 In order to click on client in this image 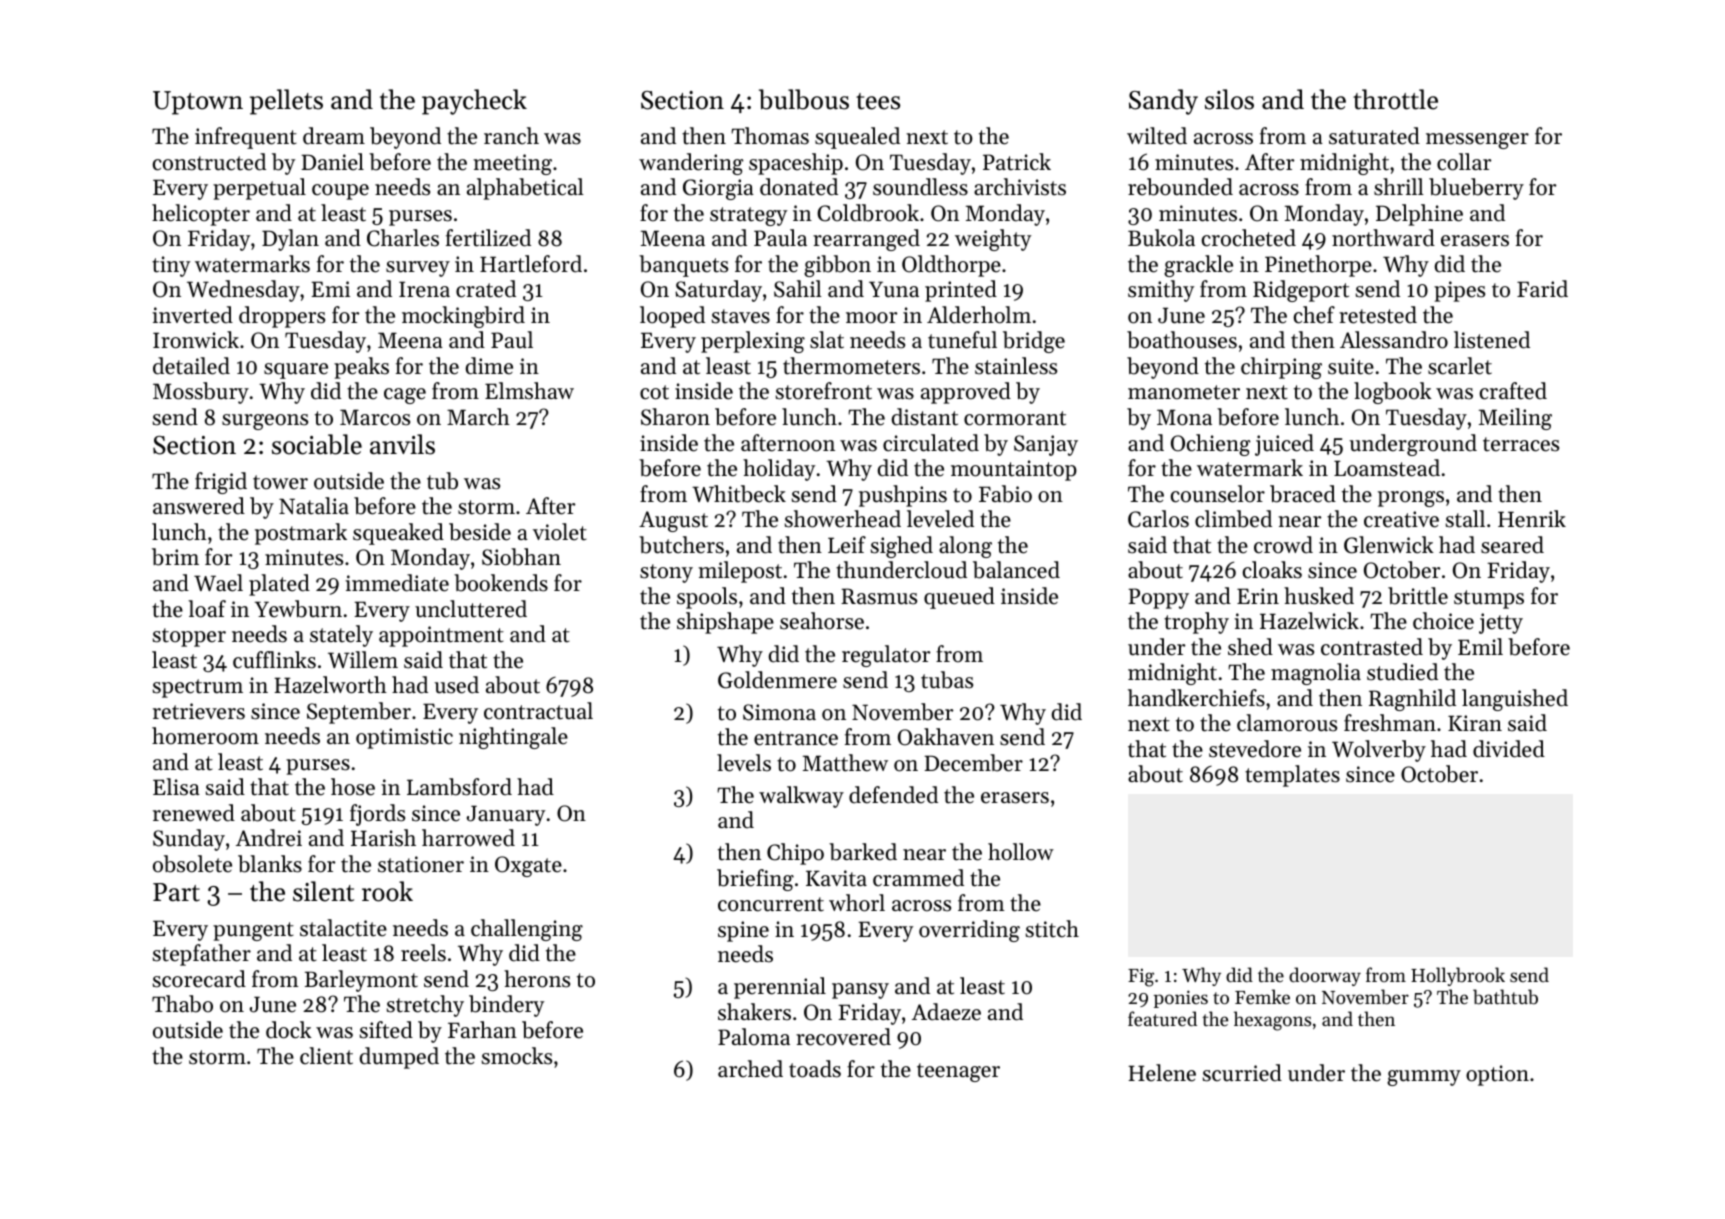, I will do `click(326, 1056)`.
